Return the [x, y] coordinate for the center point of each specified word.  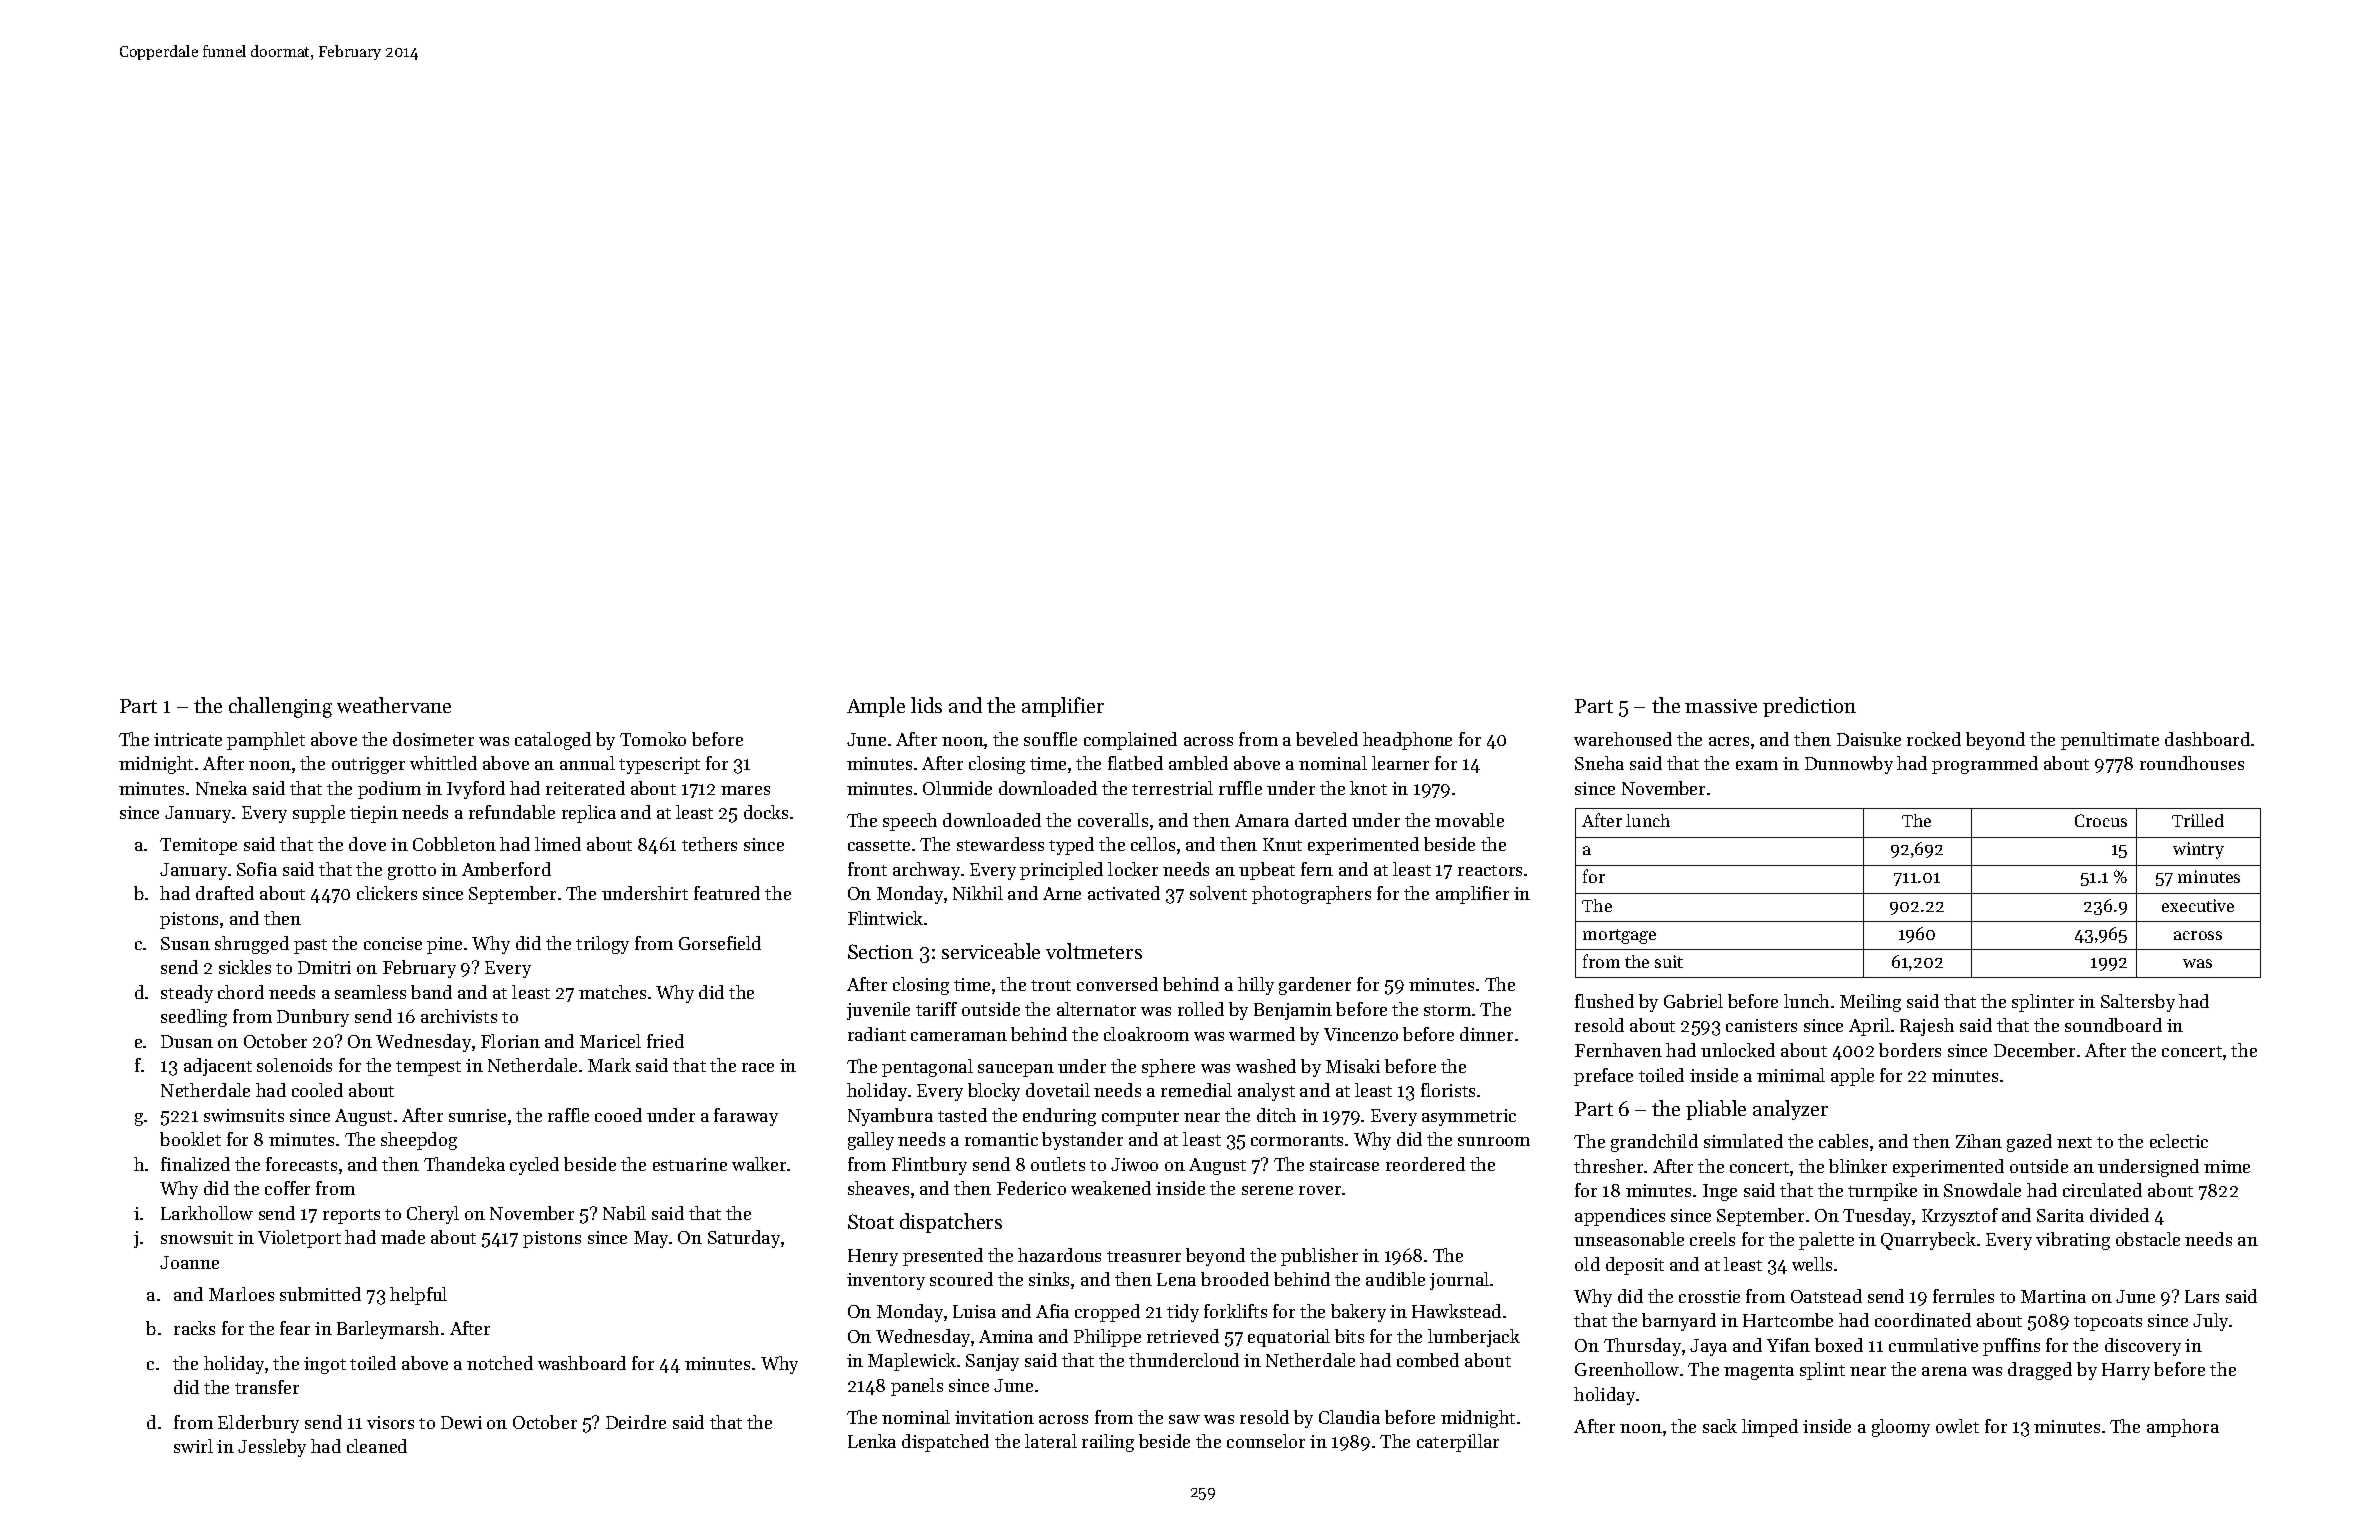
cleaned [377, 1446]
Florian [510, 1041]
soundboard [2113, 1025]
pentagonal [927, 1068]
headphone [1407, 741]
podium [389, 790]
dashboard [2207, 739]
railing [1108, 1443]
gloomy [1901, 1428]
